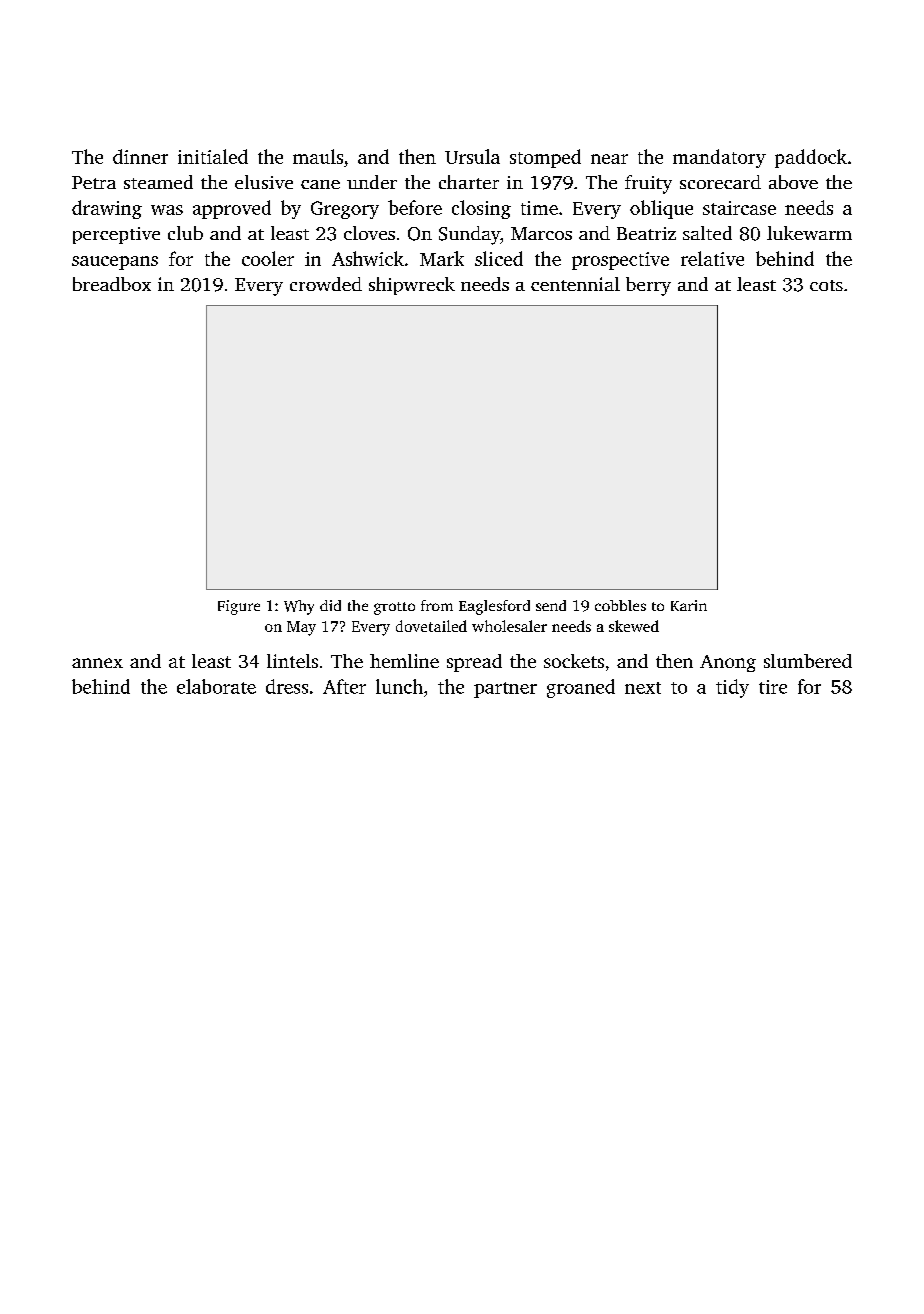 The image size is (924, 1314). I want to click on Figure, so click(239, 607).
